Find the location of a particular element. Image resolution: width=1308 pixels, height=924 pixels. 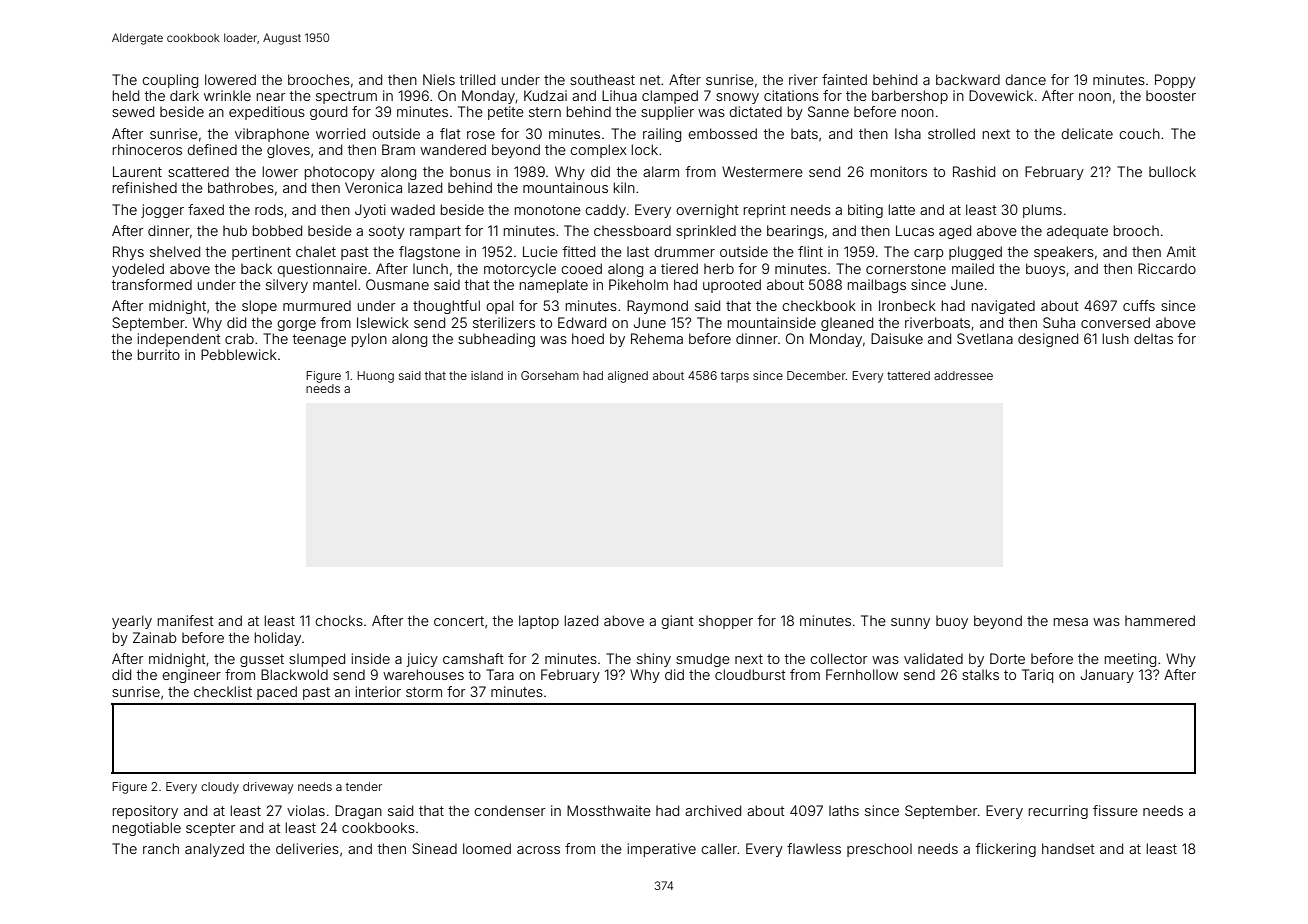

petite is located at coordinates (506, 113).
